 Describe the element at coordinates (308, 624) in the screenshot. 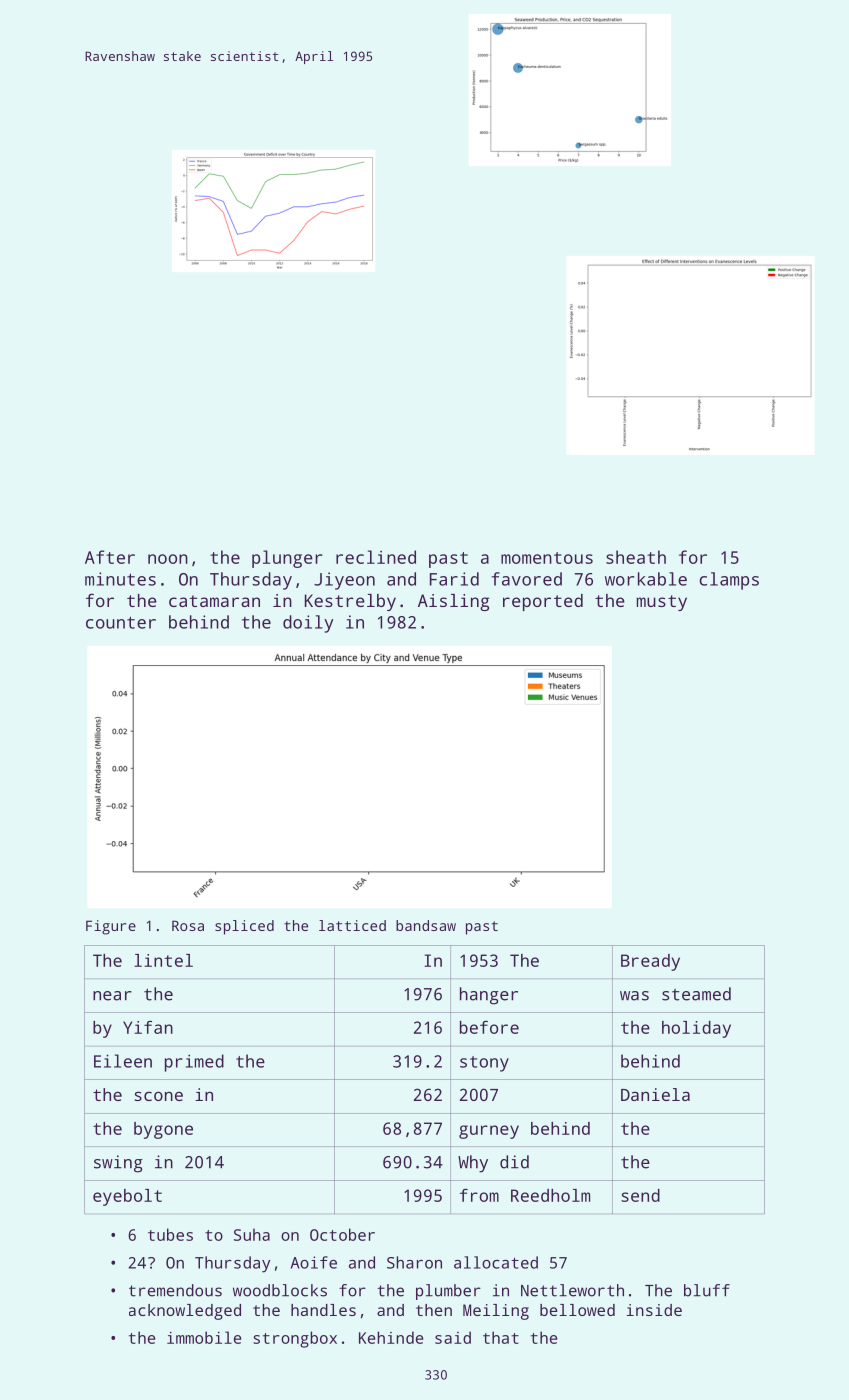

I see `doily` at that location.
